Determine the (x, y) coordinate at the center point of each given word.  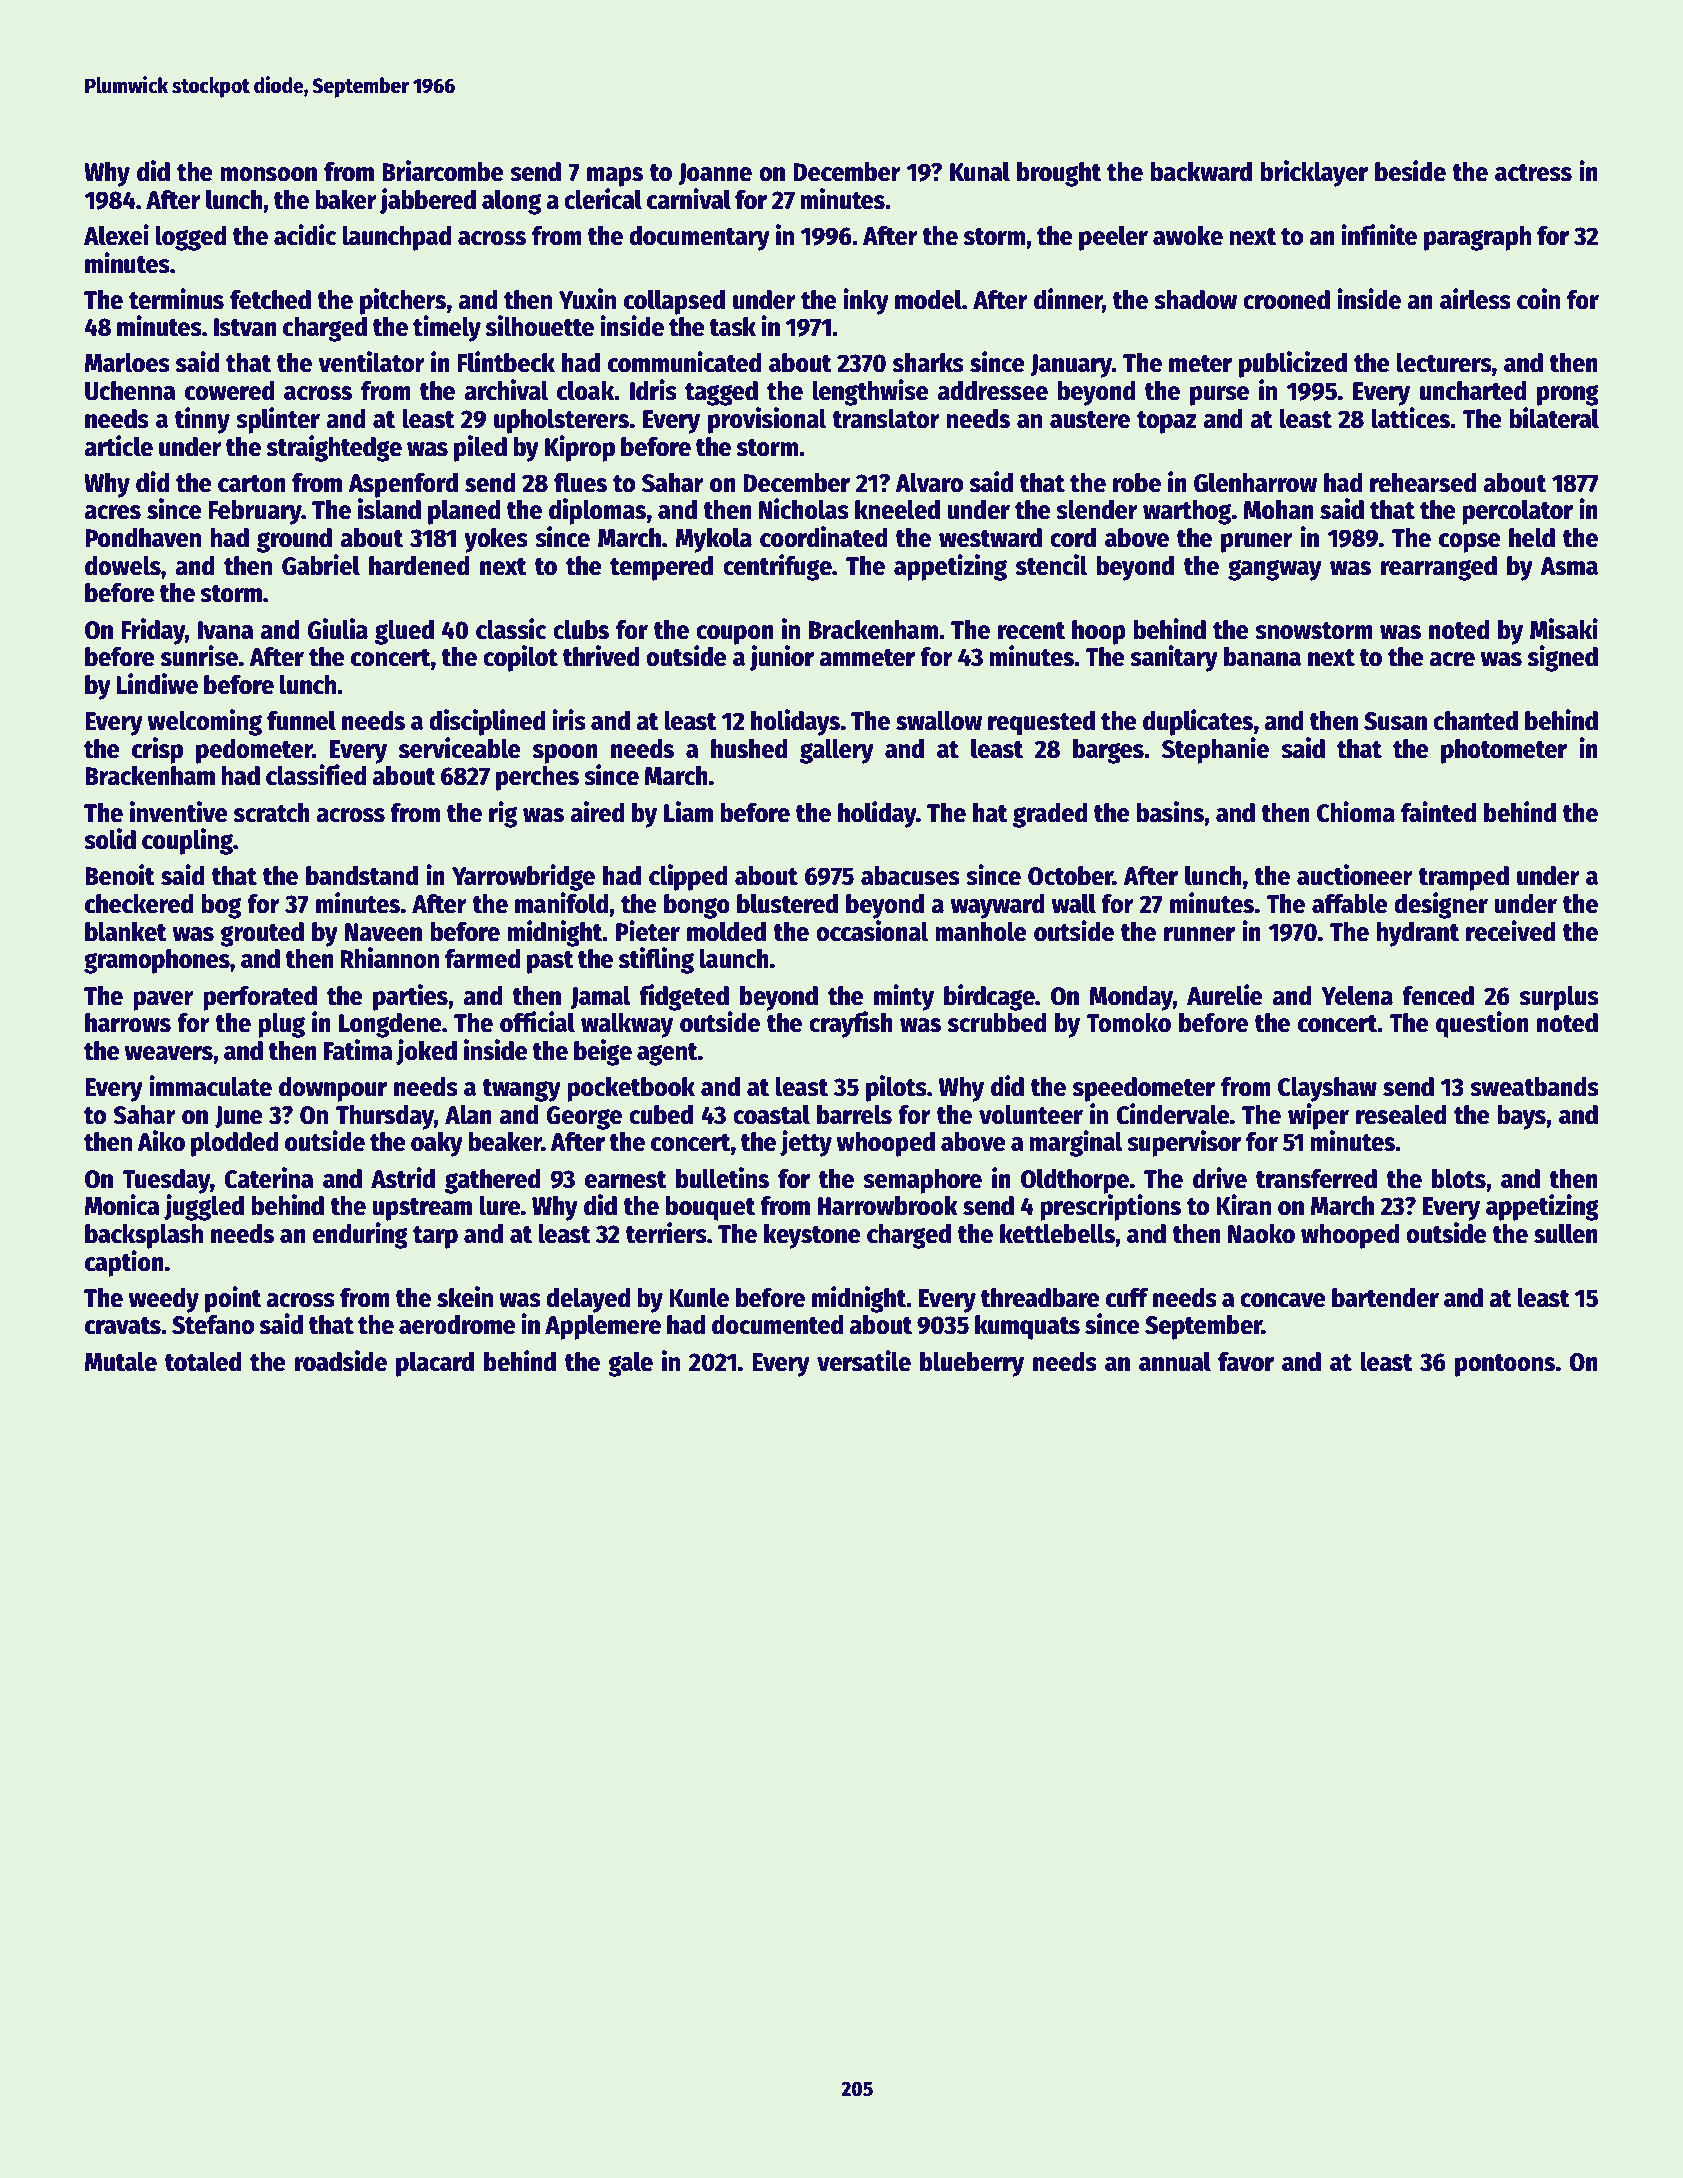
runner (1199, 934)
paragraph (1477, 238)
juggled (204, 1207)
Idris (653, 390)
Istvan (245, 327)
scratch (272, 813)
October (1070, 876)
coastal (771, 1114)
